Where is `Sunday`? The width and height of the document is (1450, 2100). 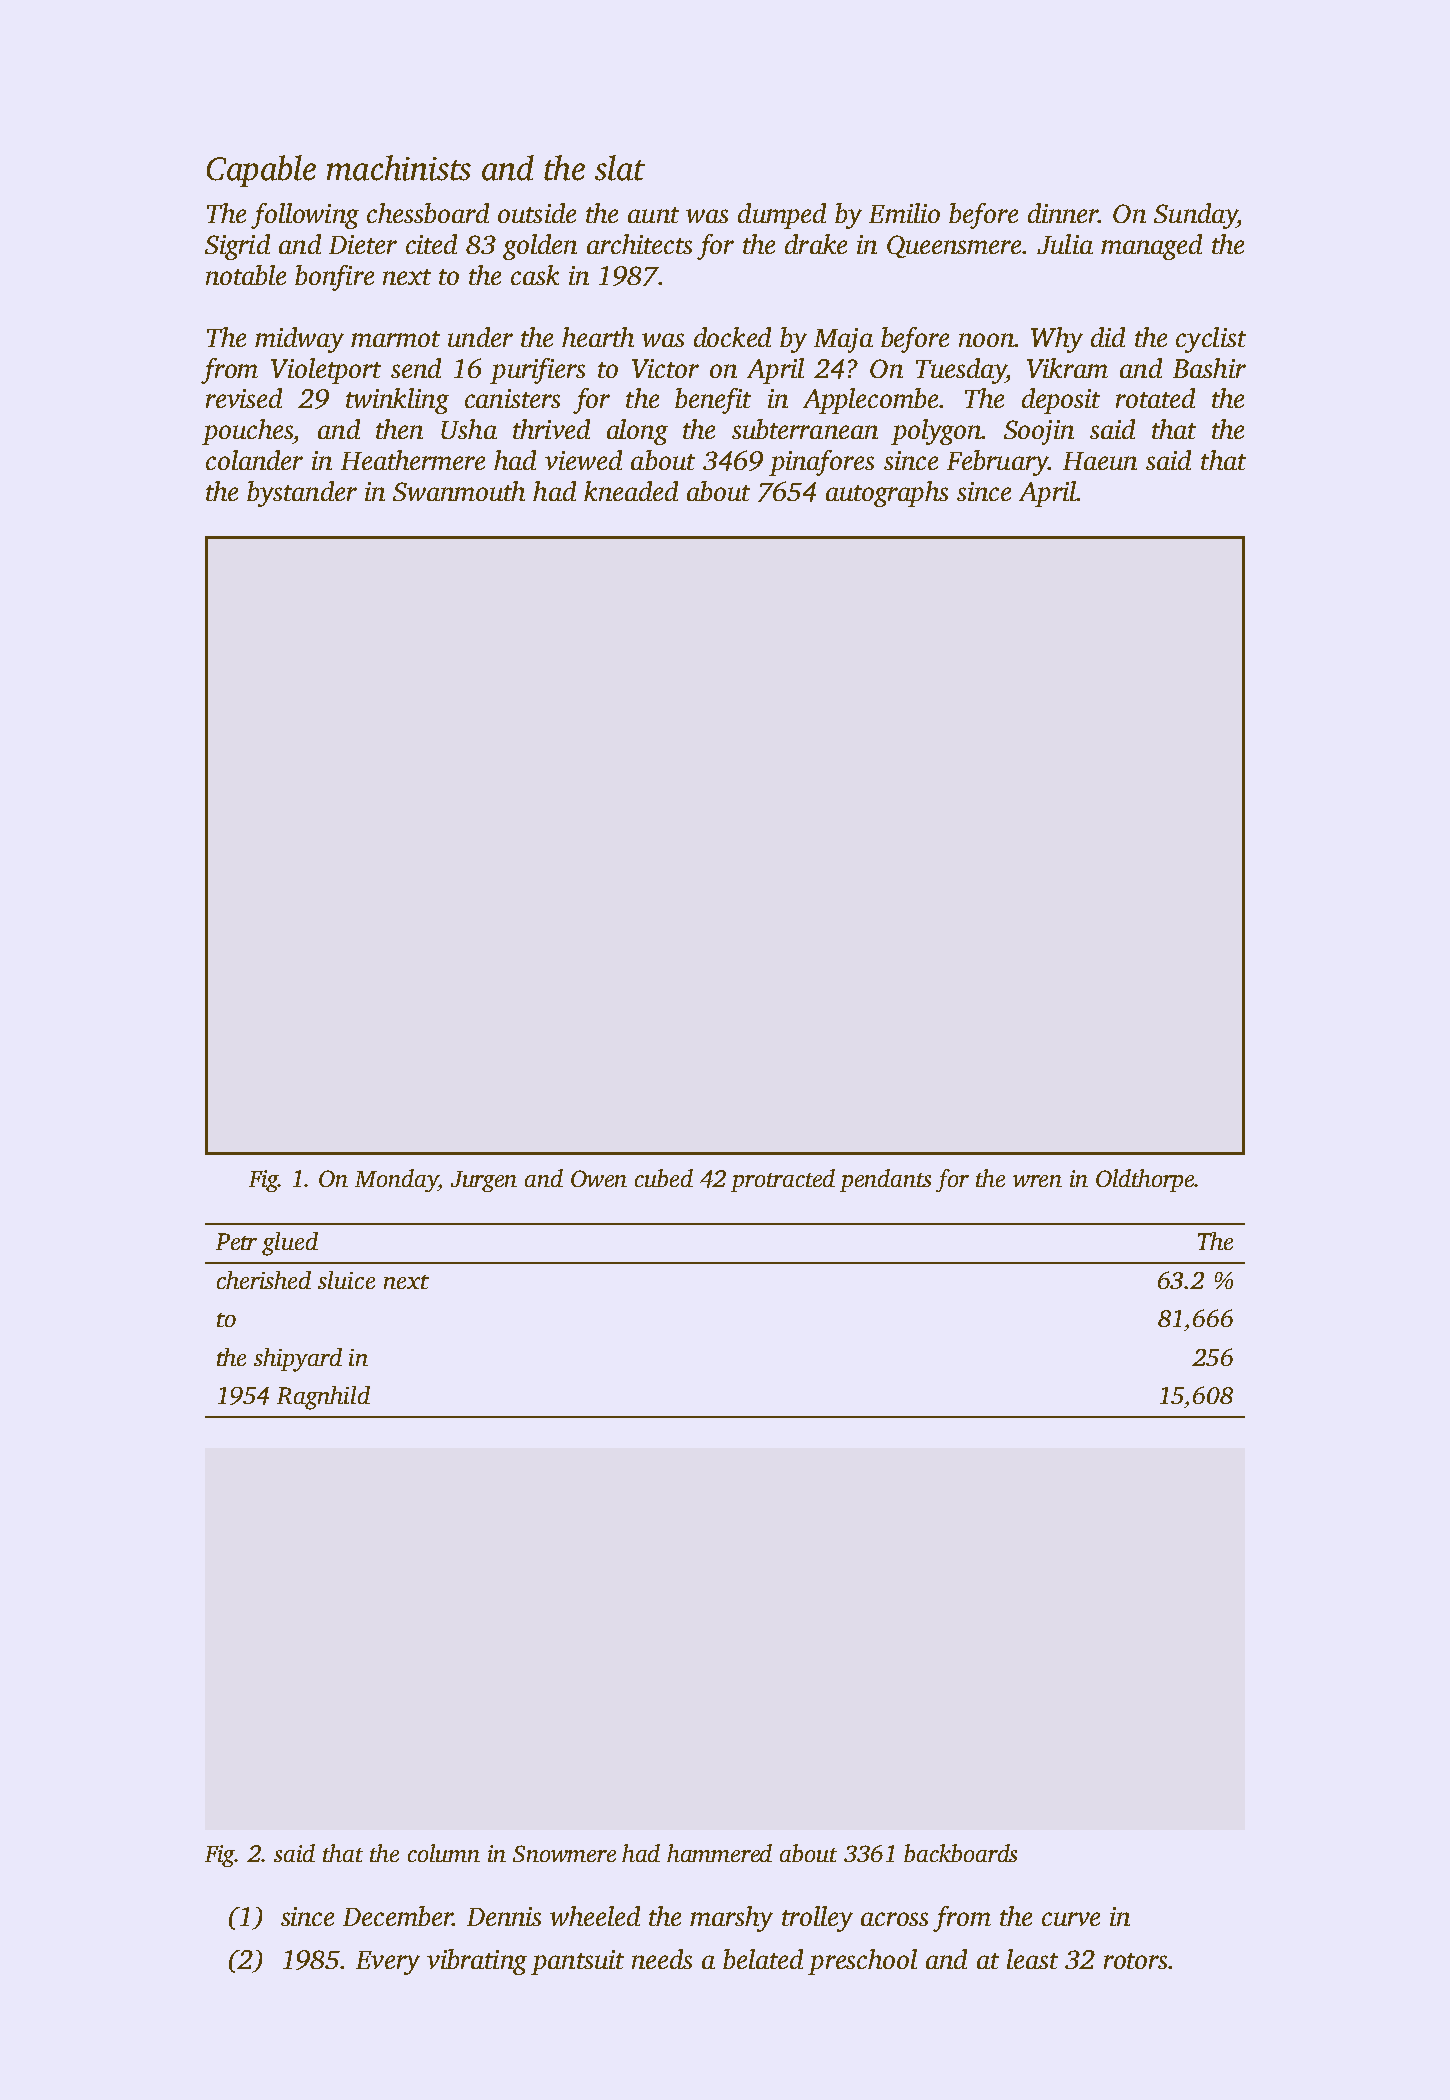
Sunday is located at coordinates (1196, 216).
